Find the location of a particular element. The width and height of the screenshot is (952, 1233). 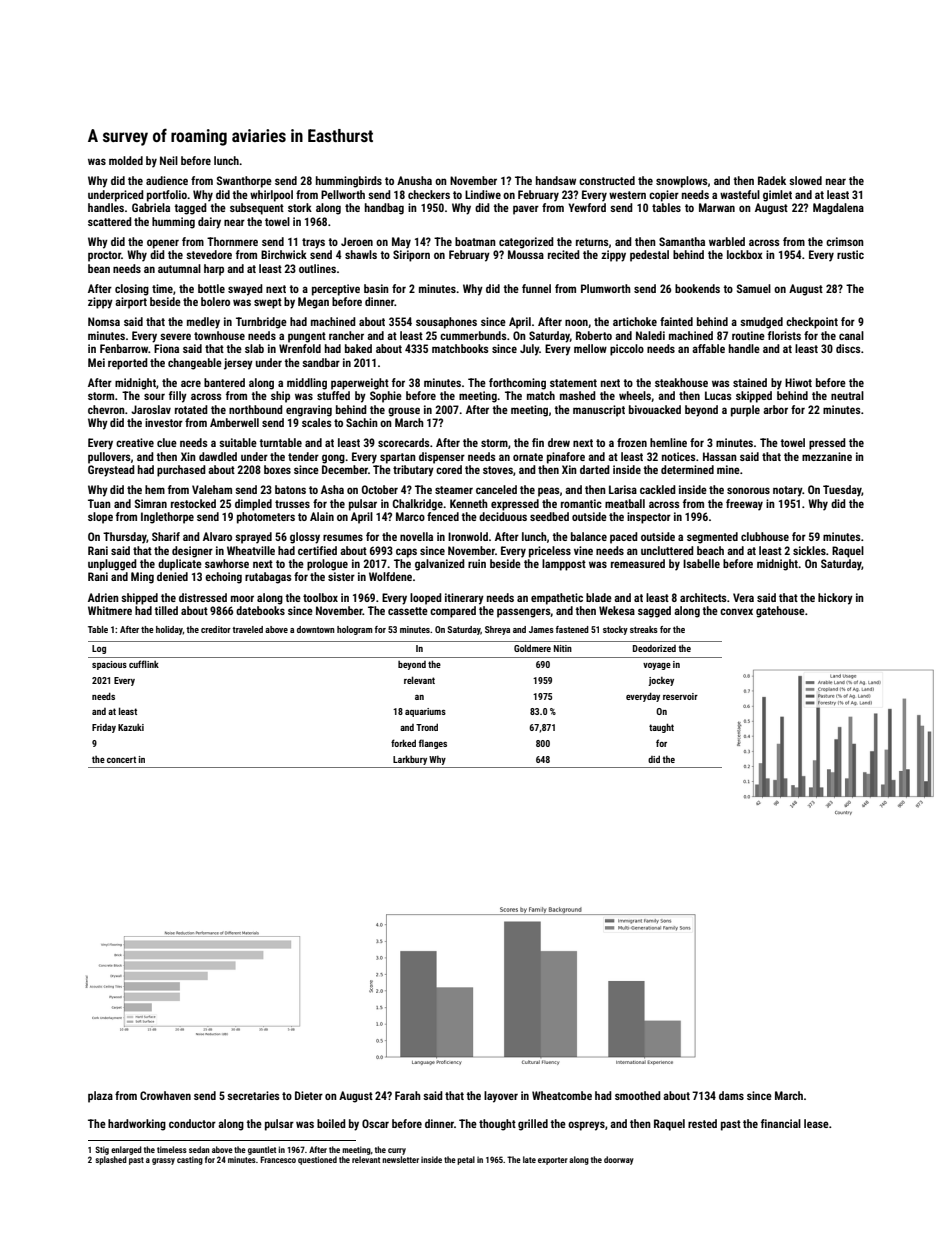

cassette is located at coordinates (408, 611).
